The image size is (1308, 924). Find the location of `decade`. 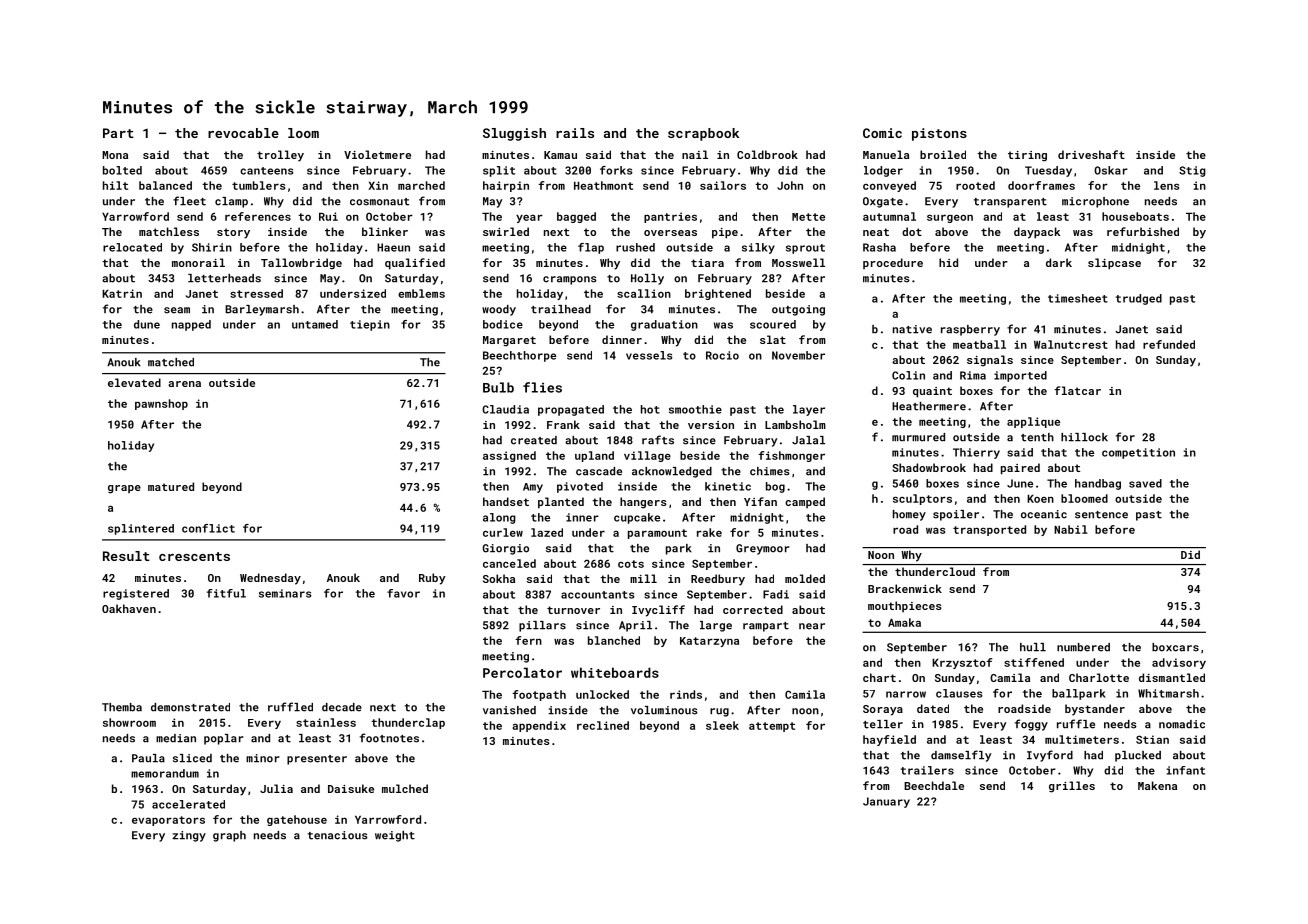

decade is located at coordinates (342, 707).
